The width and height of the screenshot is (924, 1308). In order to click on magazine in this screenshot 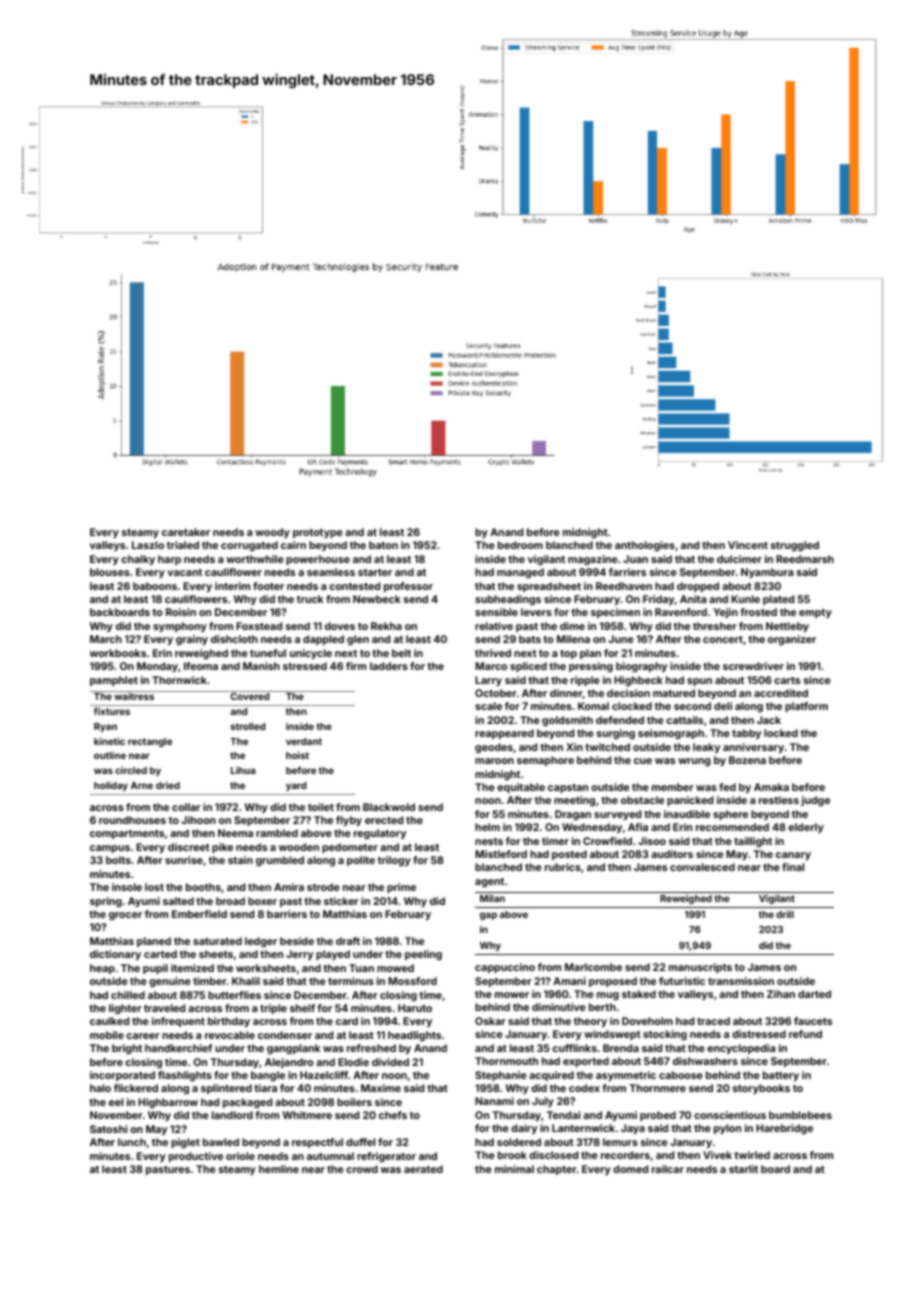, I will do `click(593, 560)`.
